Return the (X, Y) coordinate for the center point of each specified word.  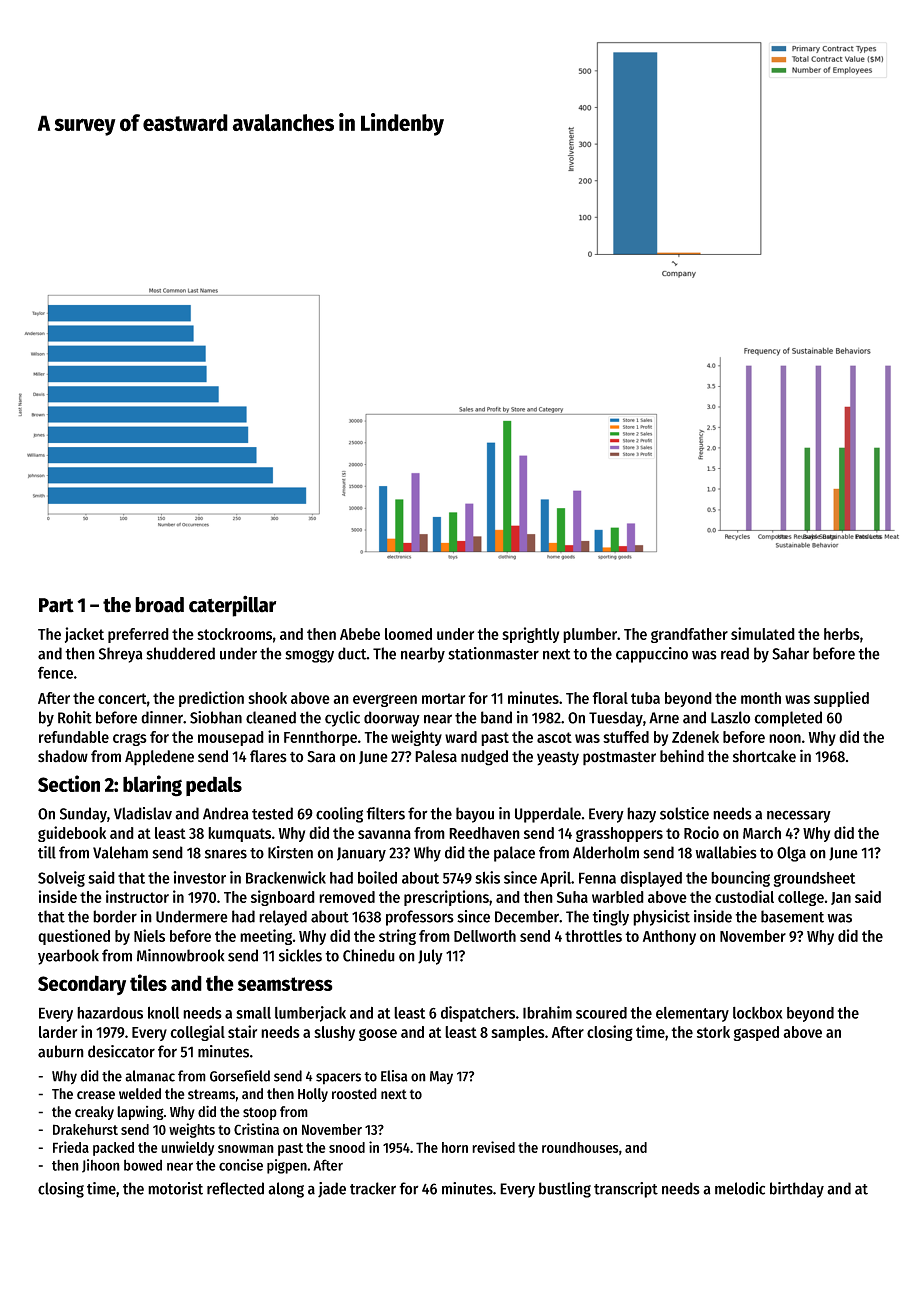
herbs (842, 634)
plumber (590, 635)
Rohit (75, 717)
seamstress (285, 984)
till (47, 852)
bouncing (740, 879)
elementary (692, 1014)
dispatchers (478, 1014)
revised (493, 1147)
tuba (645, 698)
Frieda (71, 1147)
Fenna (597, 878)
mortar (443, 698)
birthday (797, 1190)
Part (56, 605)
